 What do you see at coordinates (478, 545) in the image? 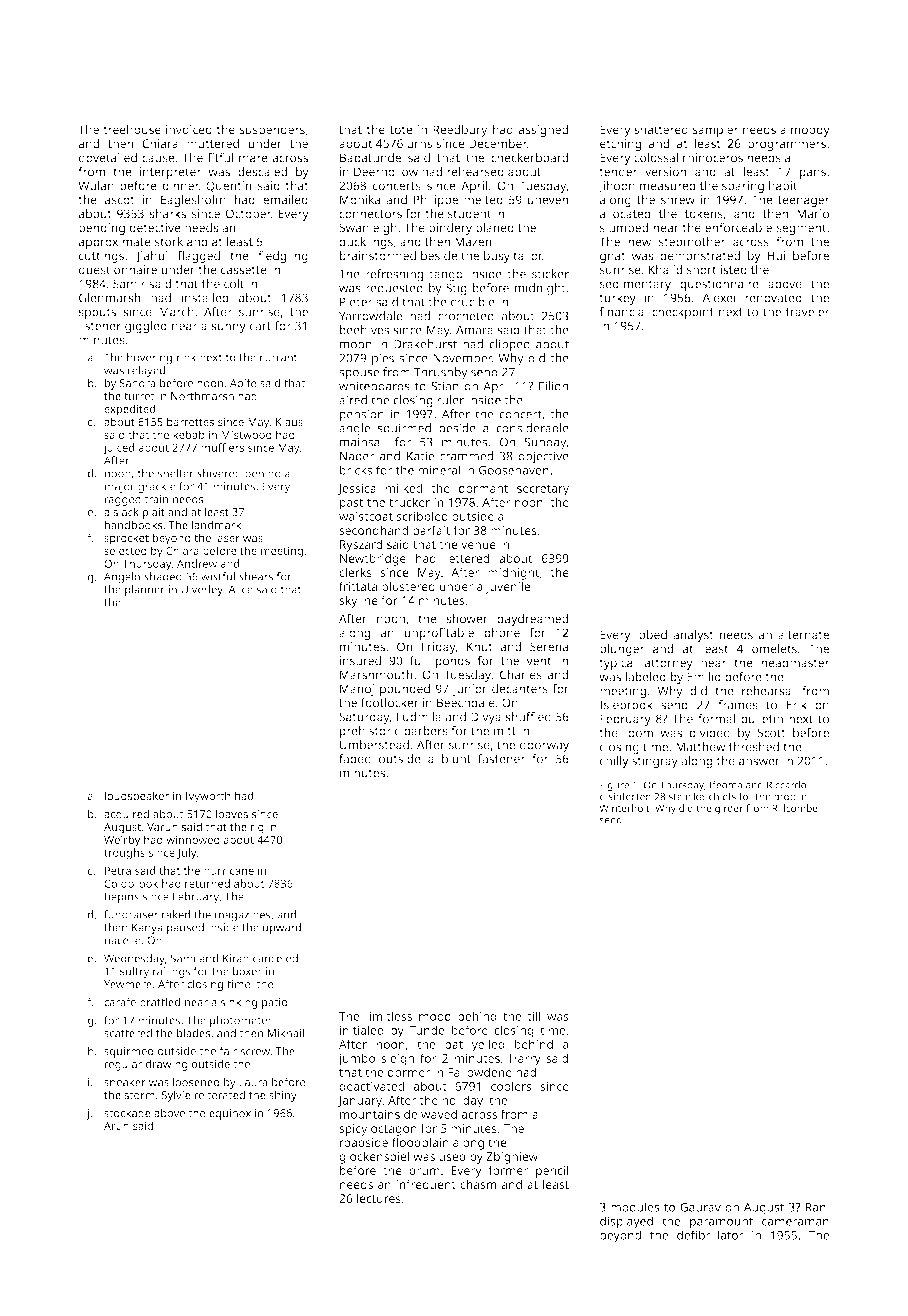
I see `venue` at bounding box center [478, 545].
